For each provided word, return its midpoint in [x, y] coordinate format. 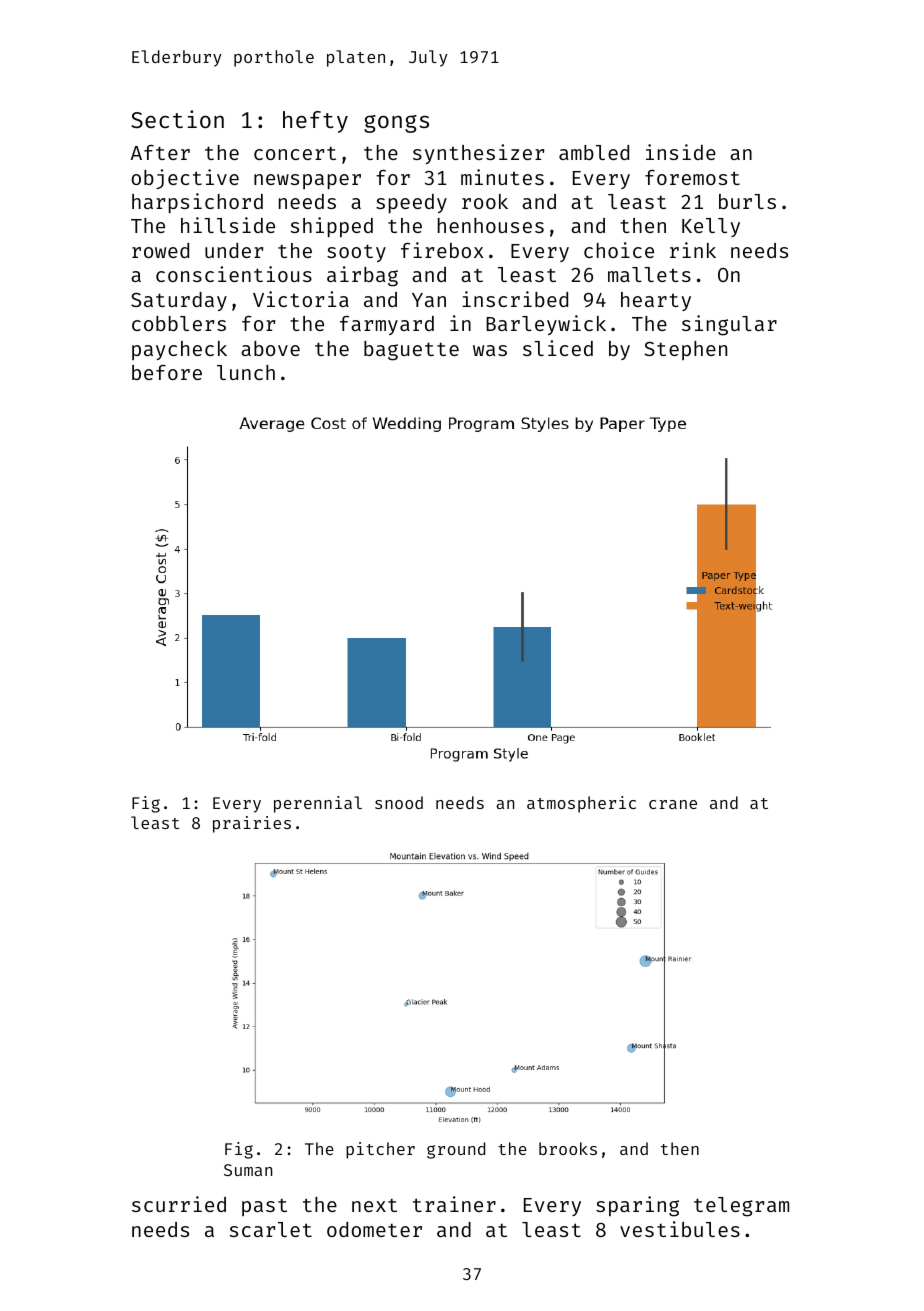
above [270, 348]
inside [681, 152]
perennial [318, 804]
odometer [374, 1229]
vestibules [680, 1229]
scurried [179, 1204]
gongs [396, 124]
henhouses [491, 225]
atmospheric [581, 804]
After [160, 152]
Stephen [685, 350]
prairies [252, 824]
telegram [741, 1207]
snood [399, 802]
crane [673, 804]
